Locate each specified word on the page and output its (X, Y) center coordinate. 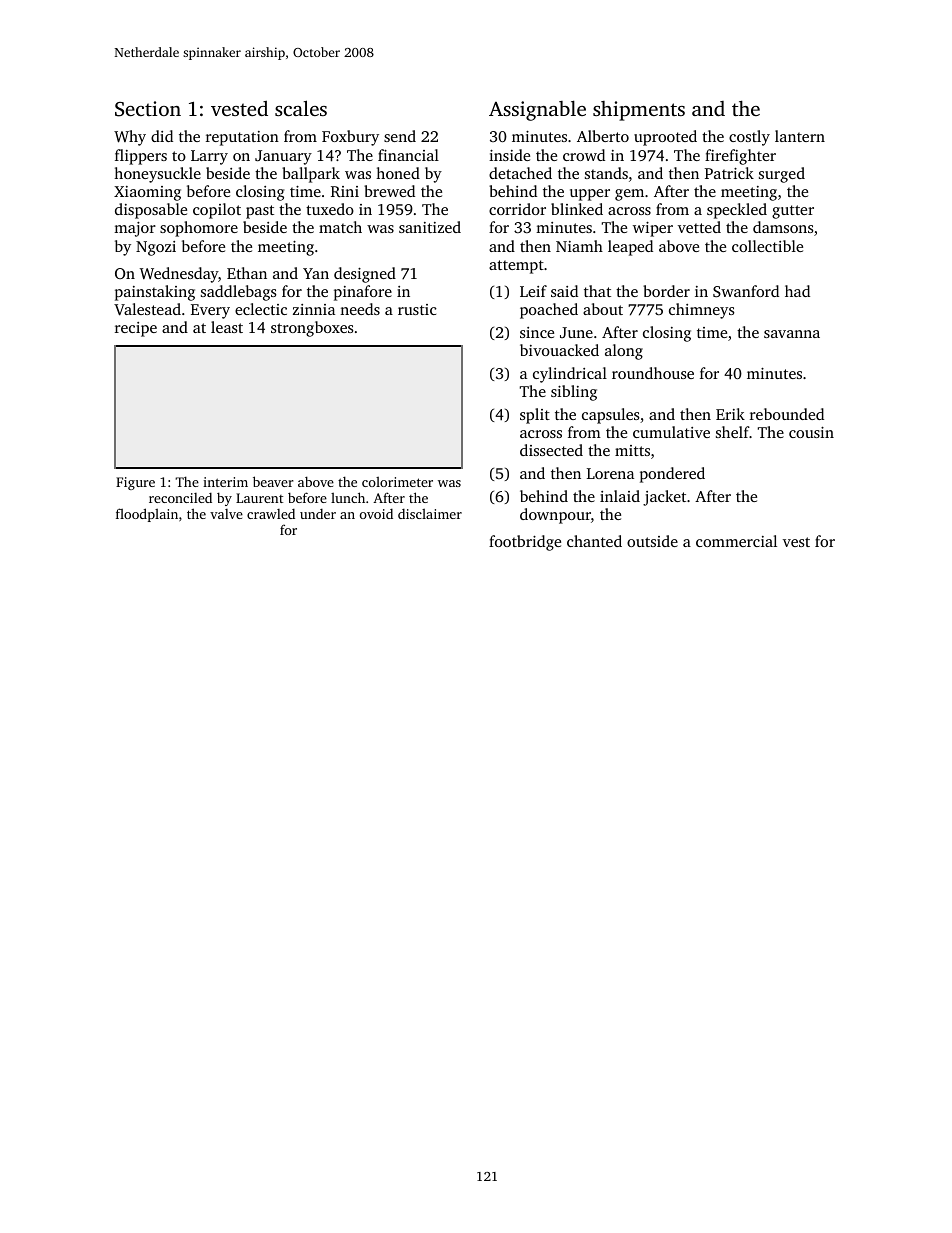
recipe (136, 329)
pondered (672, 475)
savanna (792, 334)
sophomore (199, 229)
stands (606, 173)
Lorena (610, 473)
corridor (517, 209)
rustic (417, 309)
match (340, 227)
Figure (135, 483)
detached (520, 173)
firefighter (740, 157)
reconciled (180, 498)
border (666, 291)
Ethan (247, 273)
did (162, 136)
